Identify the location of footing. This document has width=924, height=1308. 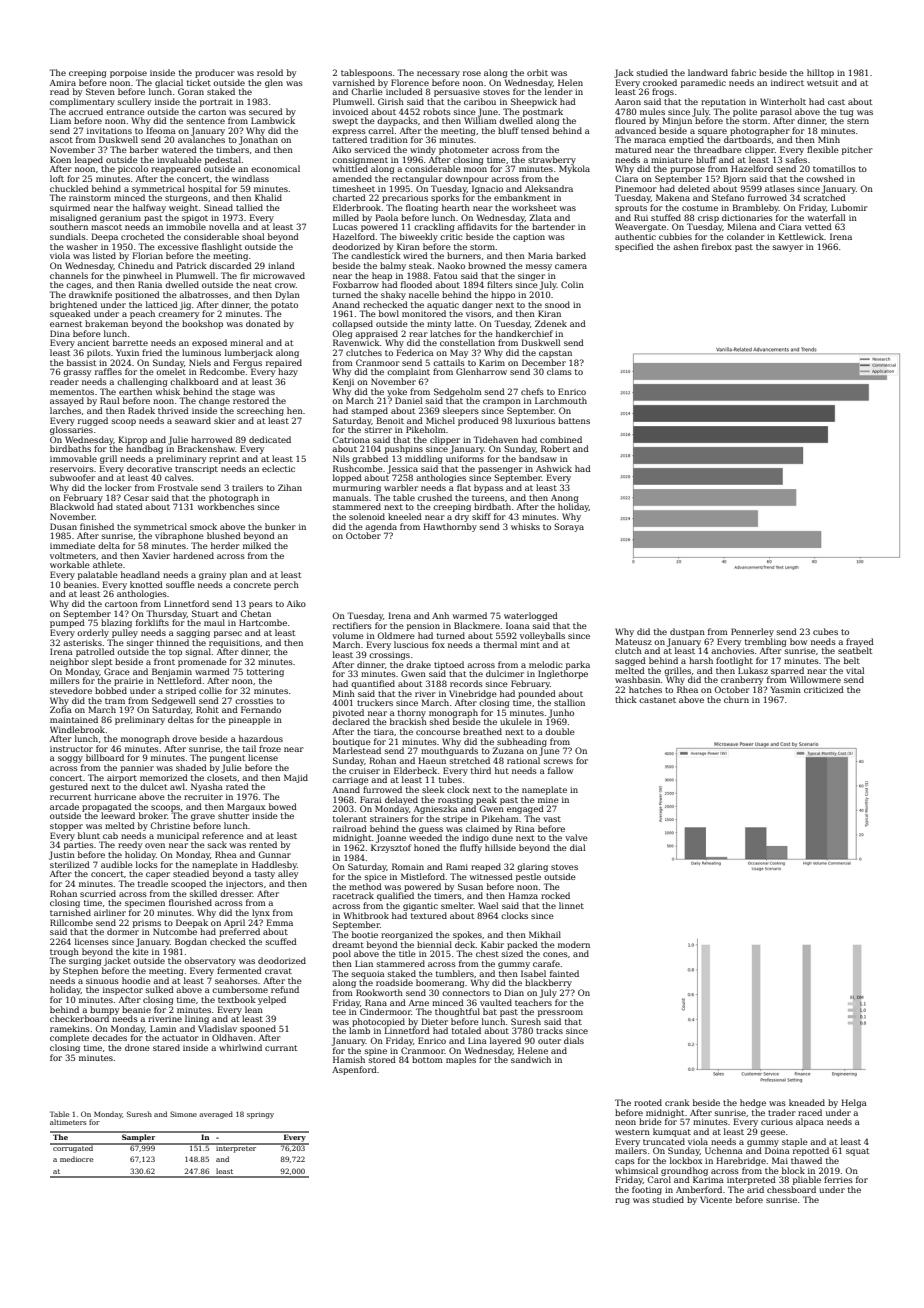
(647, 1190).
